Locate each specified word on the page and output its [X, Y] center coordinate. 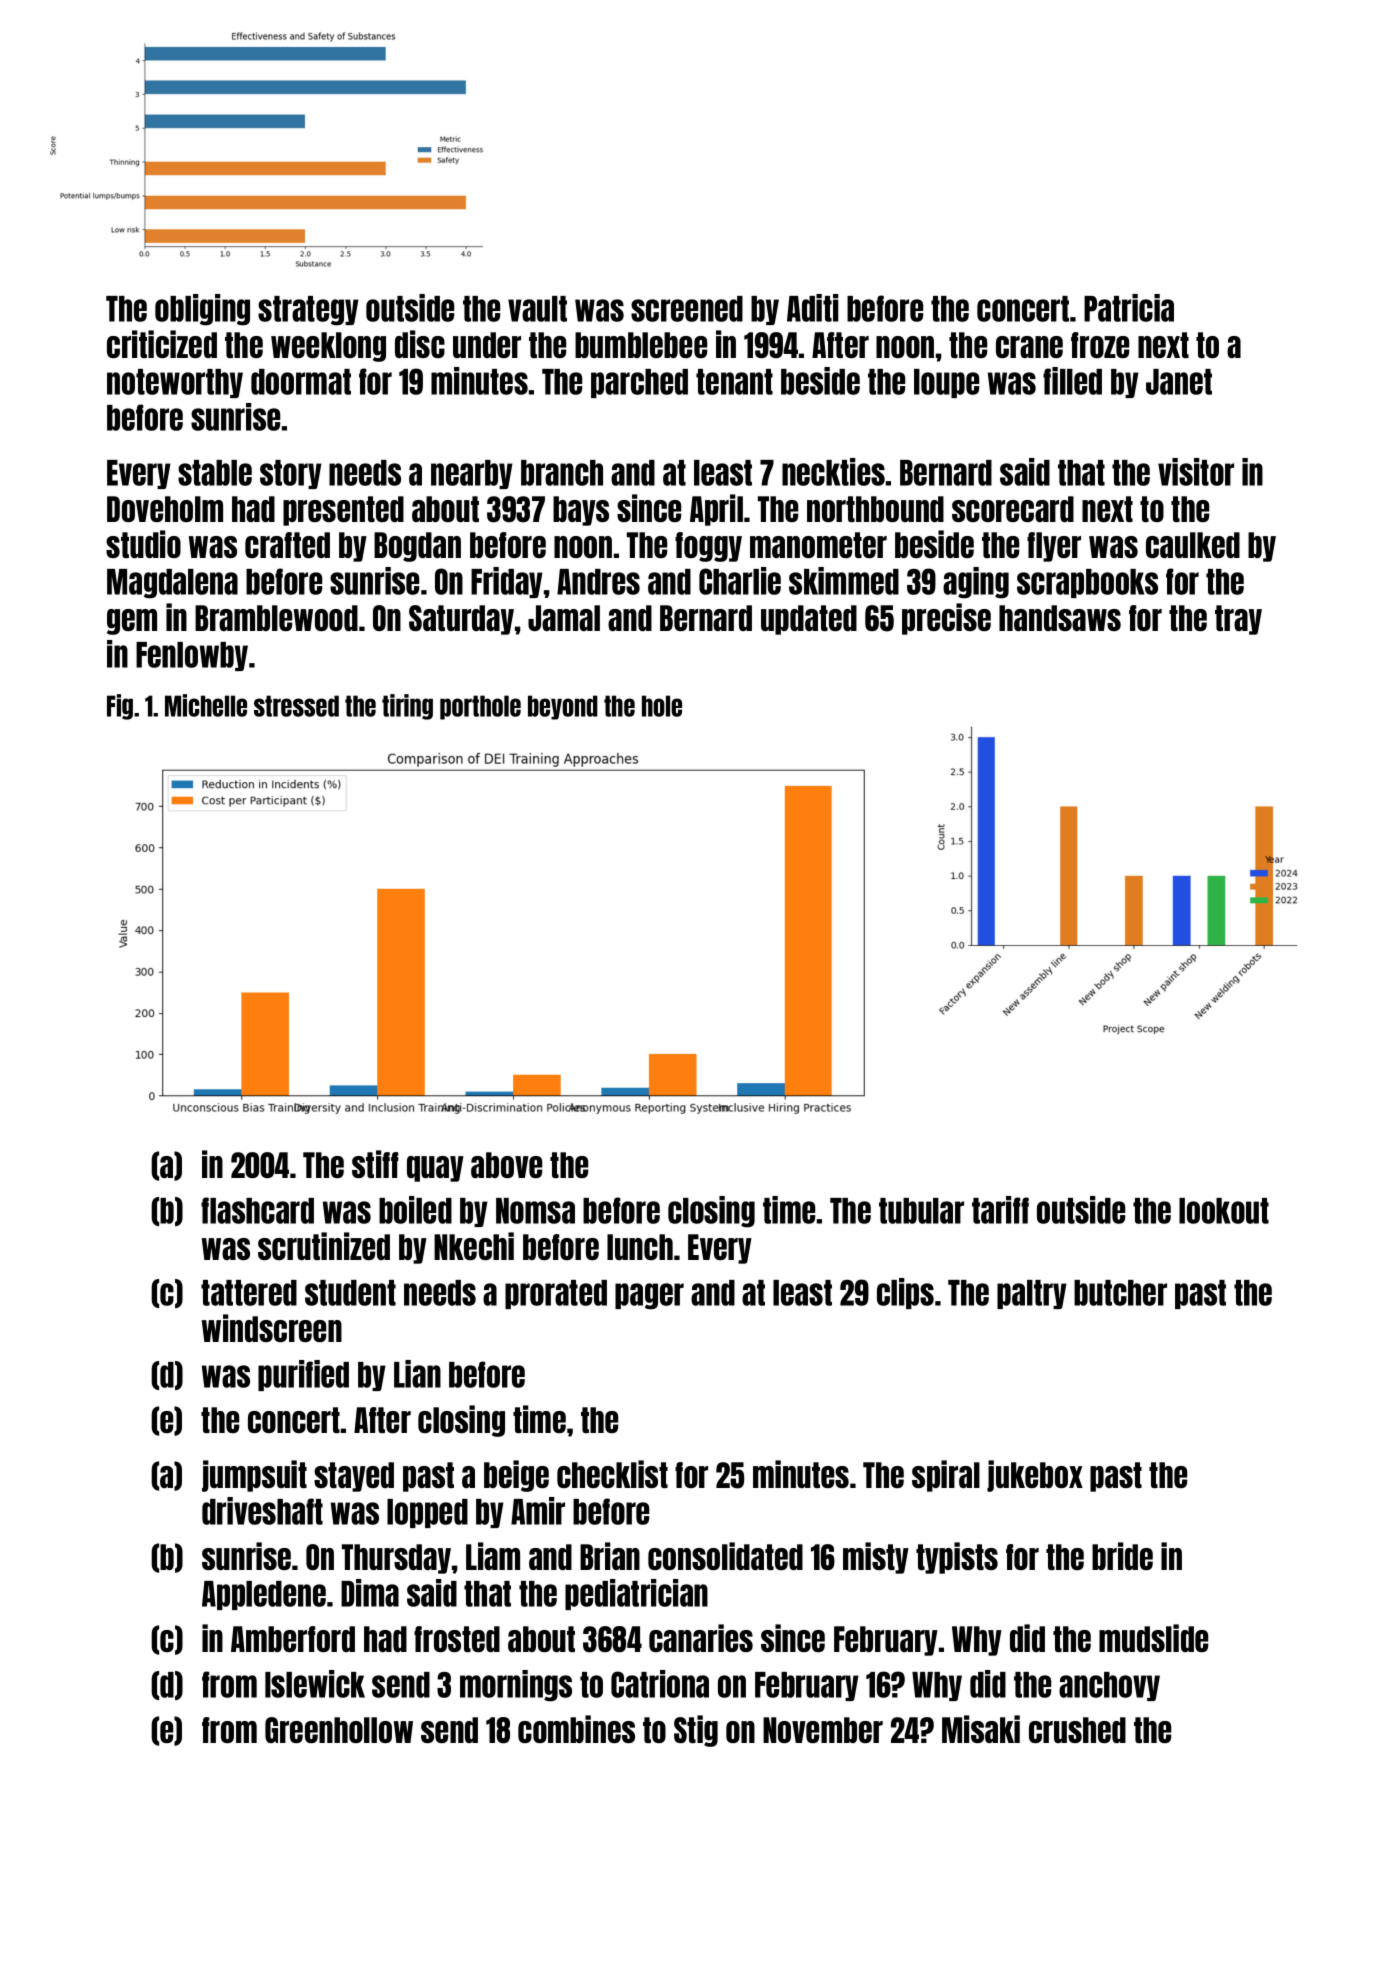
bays [581, 511]
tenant [734, 382]
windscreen [272, 1328]
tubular [921, 1211]
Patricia [1129, 308]
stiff [375, 1164]
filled [1072, 381]
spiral [946, 1476]
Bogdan [417, 547]
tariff [1000, 1210]
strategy [308, 311]
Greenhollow [339, 1730]
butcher [1120, 1293]
